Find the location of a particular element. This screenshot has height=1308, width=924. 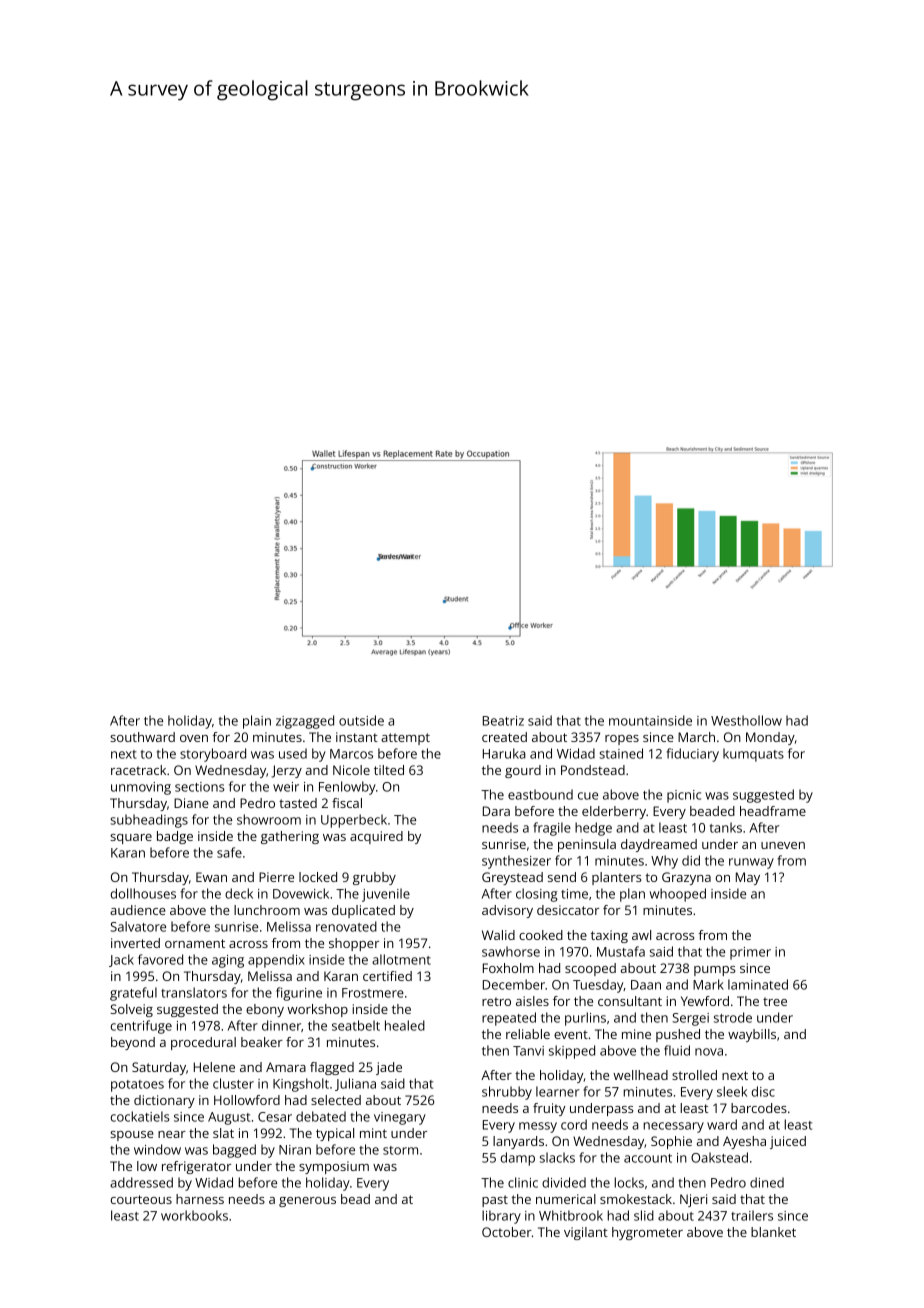

zigzagged is located at coordinates (305, 722).
